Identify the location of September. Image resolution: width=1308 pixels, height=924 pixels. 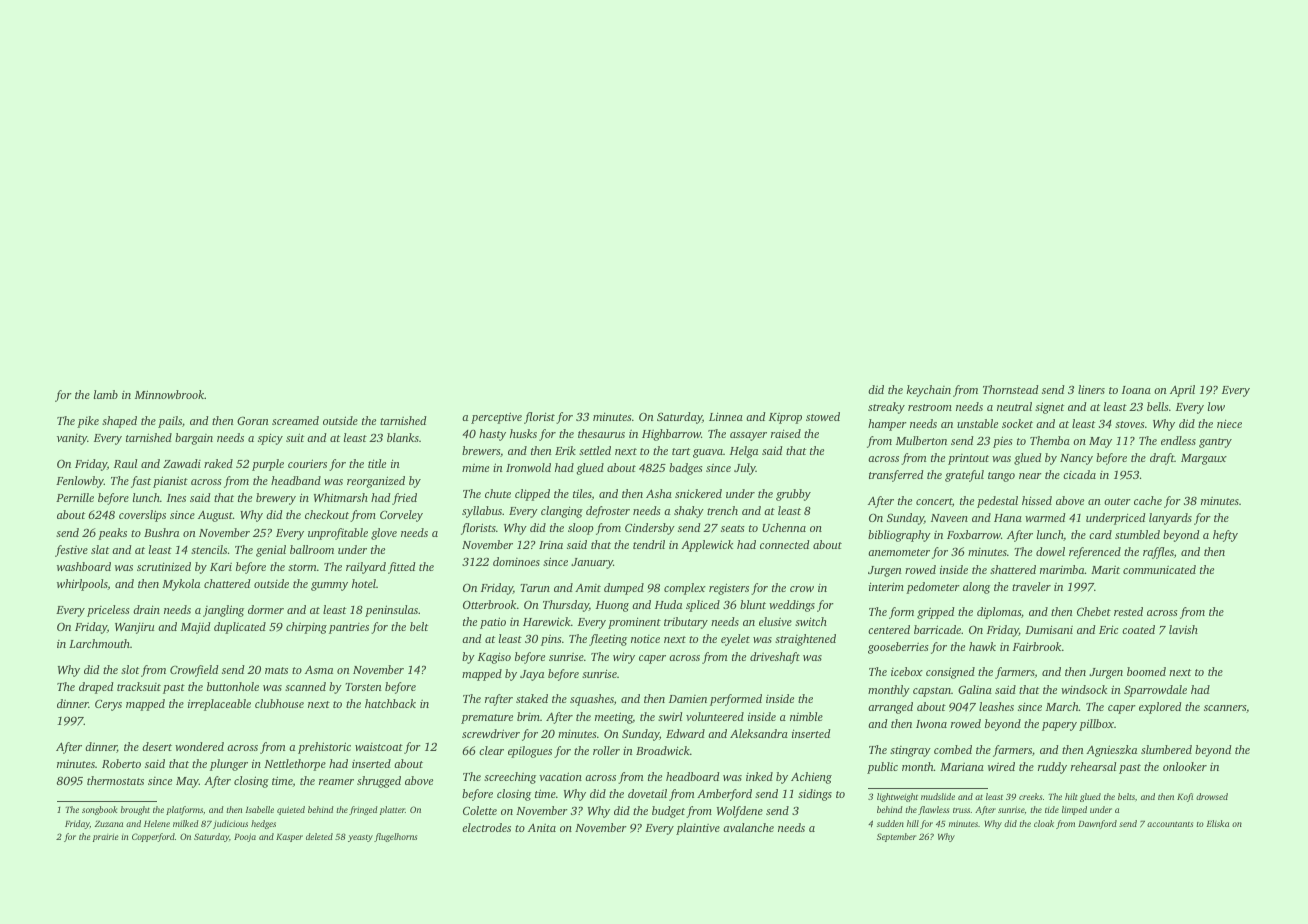
(896, 837).
